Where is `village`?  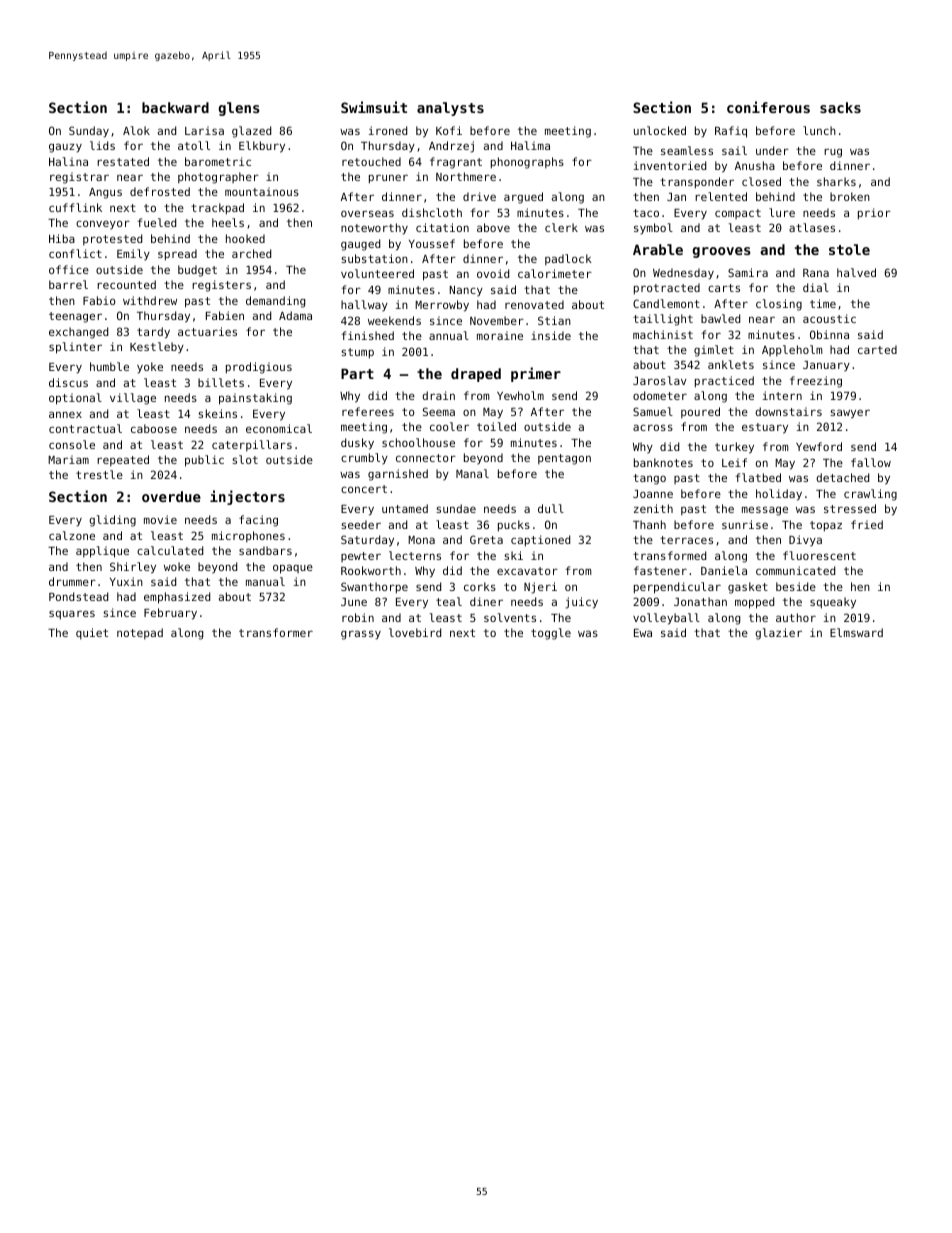
village is located at coordinates (133, 399).
